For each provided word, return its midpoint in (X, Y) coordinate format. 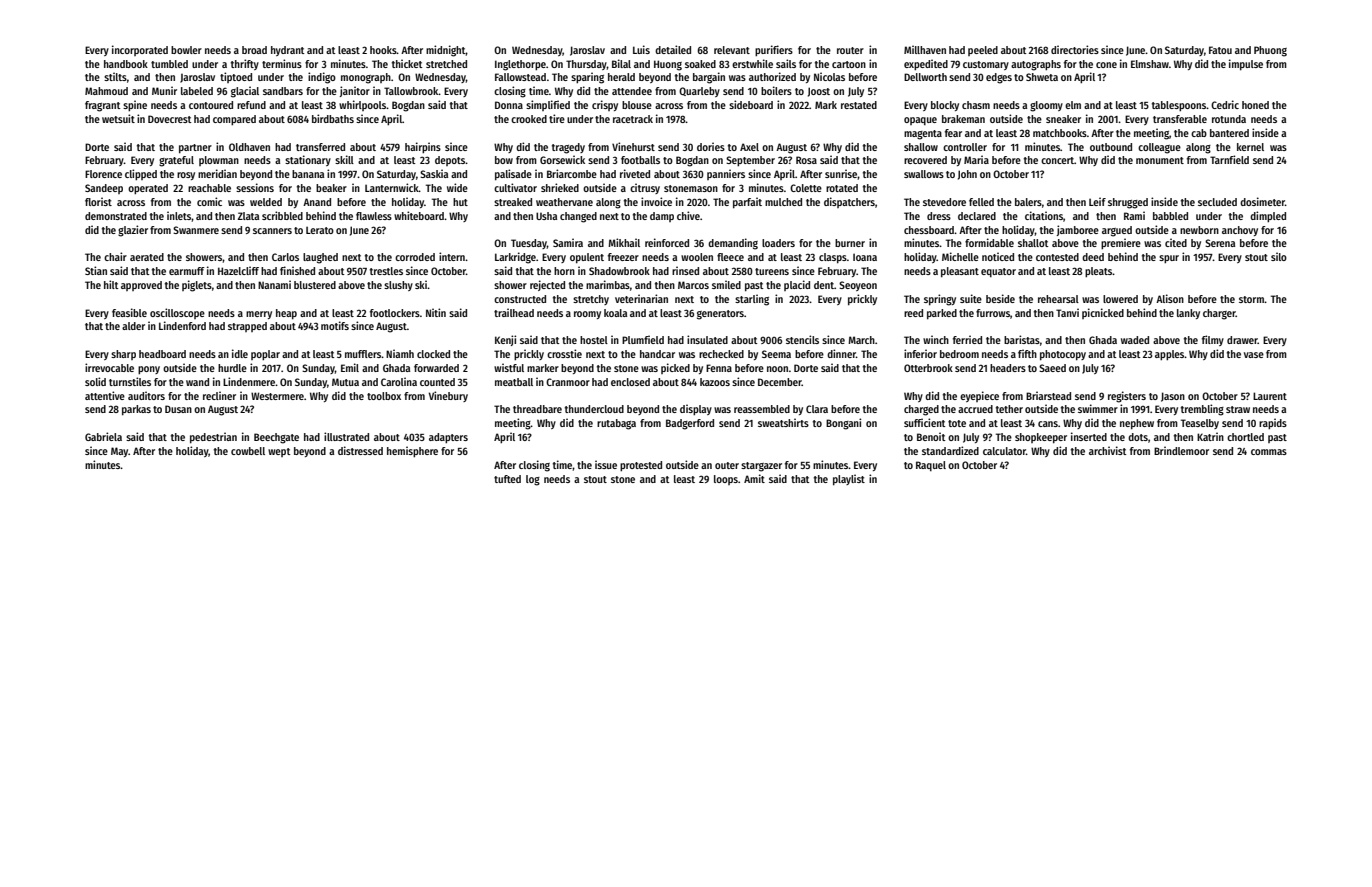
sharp (123, 355)
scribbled (282, 215)
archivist (1107, 450)
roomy (587, 315)
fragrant (102, 106)
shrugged (1128, 203)
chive (688, 215)
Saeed (1052, 368)
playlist (849, 480)
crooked (529, 119)
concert (1057, 160)
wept (279, 452)
